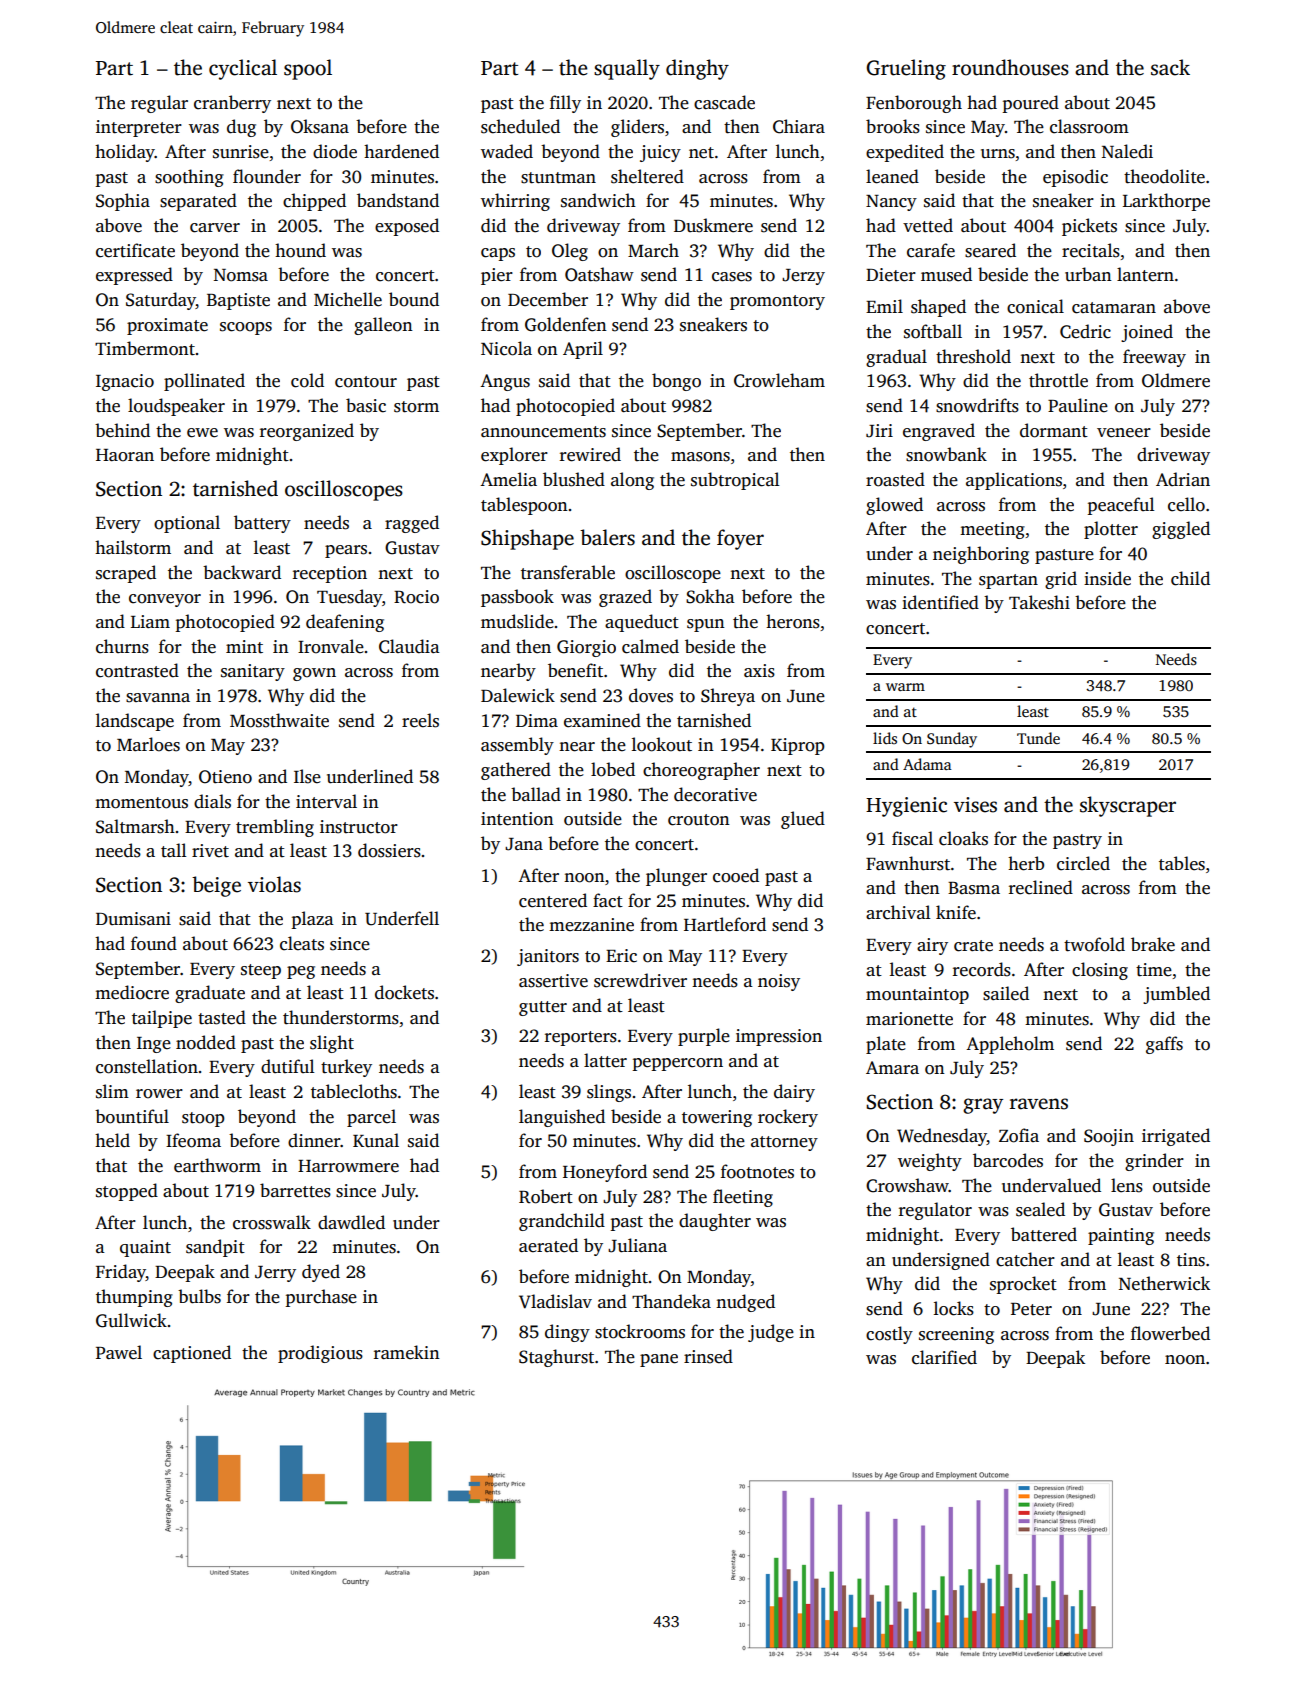 This screenshot has height=1690, width=1306. I want to click on grazed, so click(625, 598).
